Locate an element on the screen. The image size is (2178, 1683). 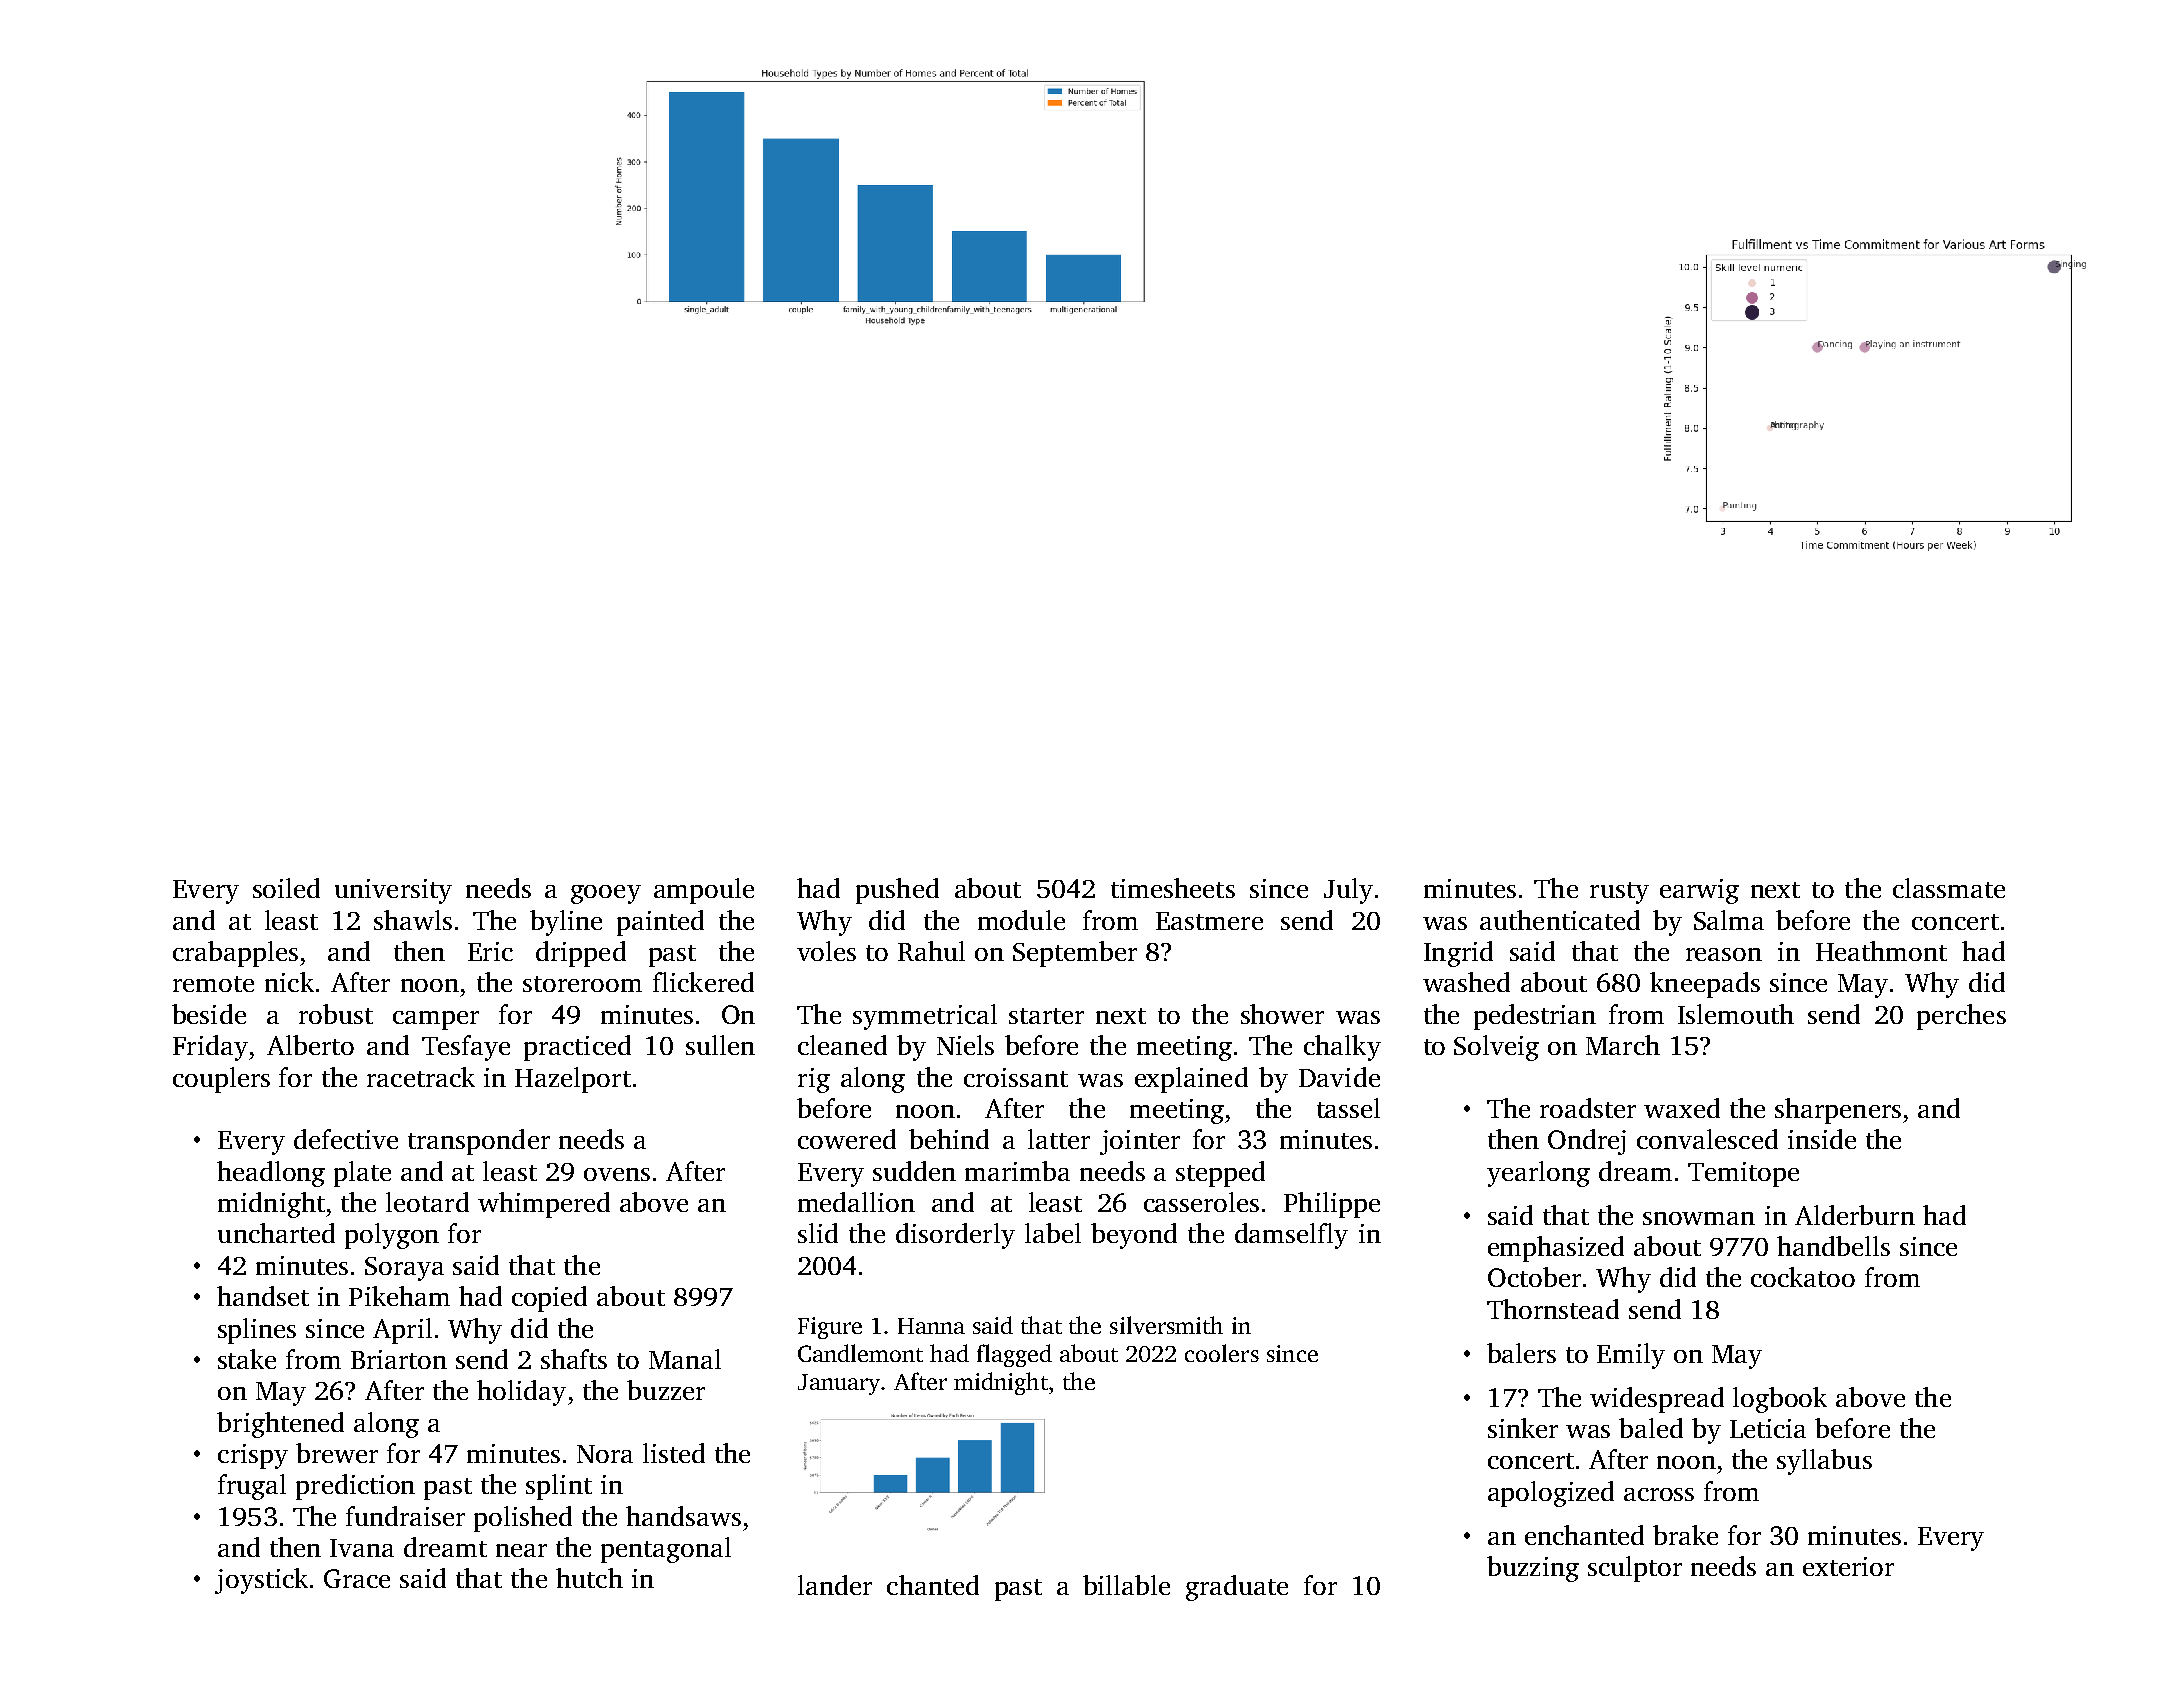
whimpered is located at coordinates (544, 1205).
